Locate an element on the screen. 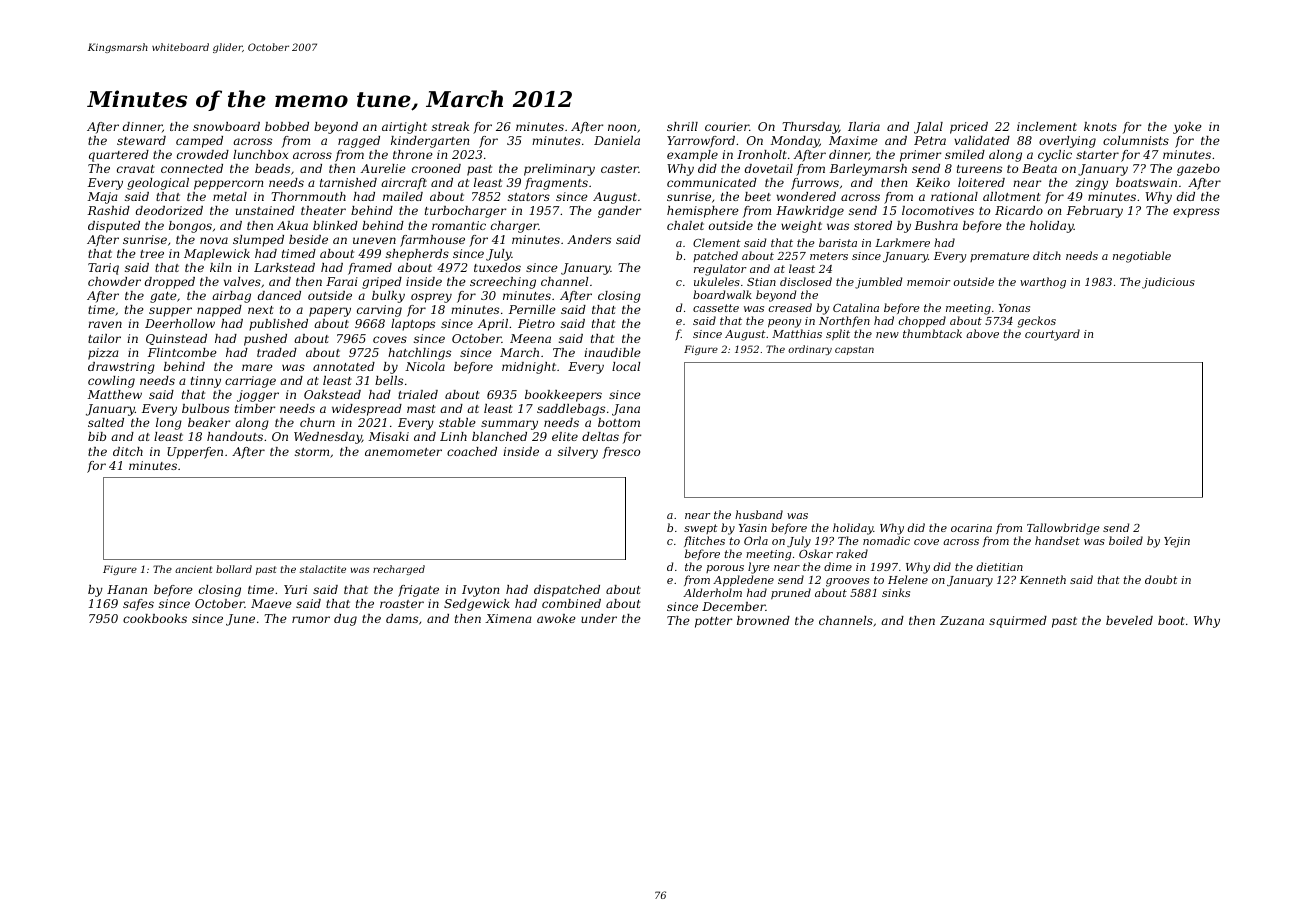 The height and width of the screenshot is (924, 1308). cookbooks is located at coordinates (155, 618).
